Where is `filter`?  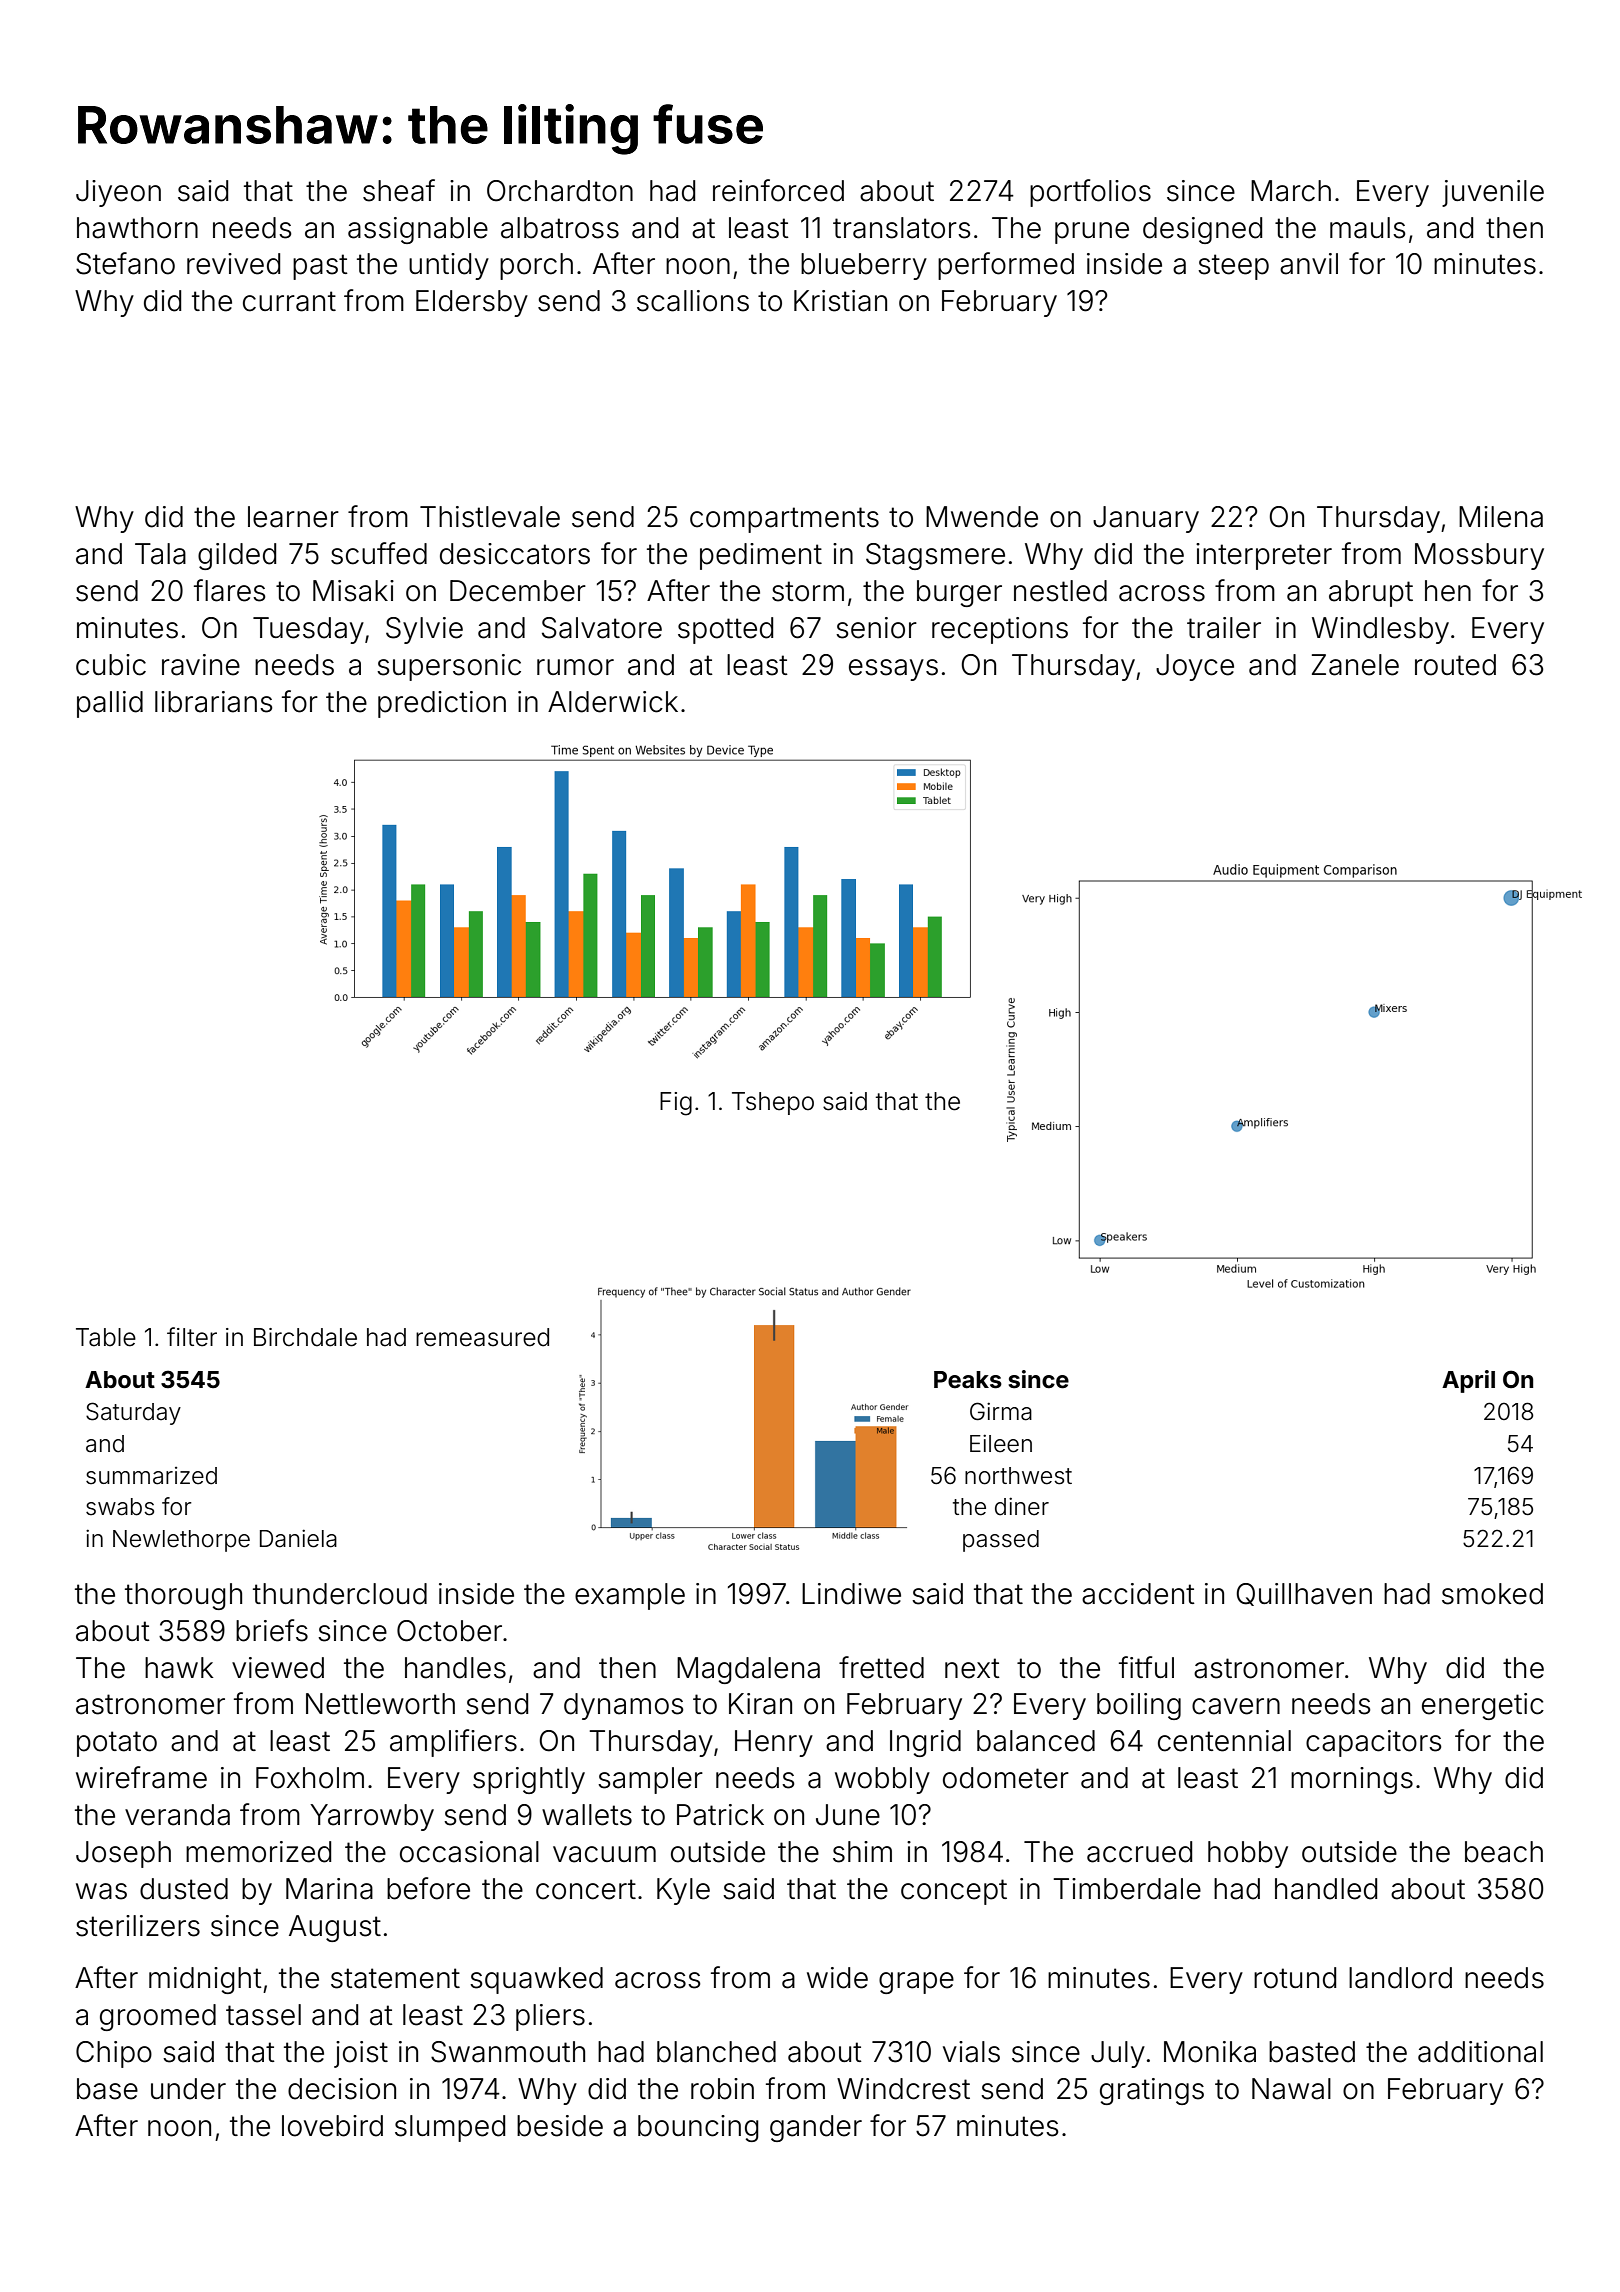 filter is located at coordinates (192, 1337).
